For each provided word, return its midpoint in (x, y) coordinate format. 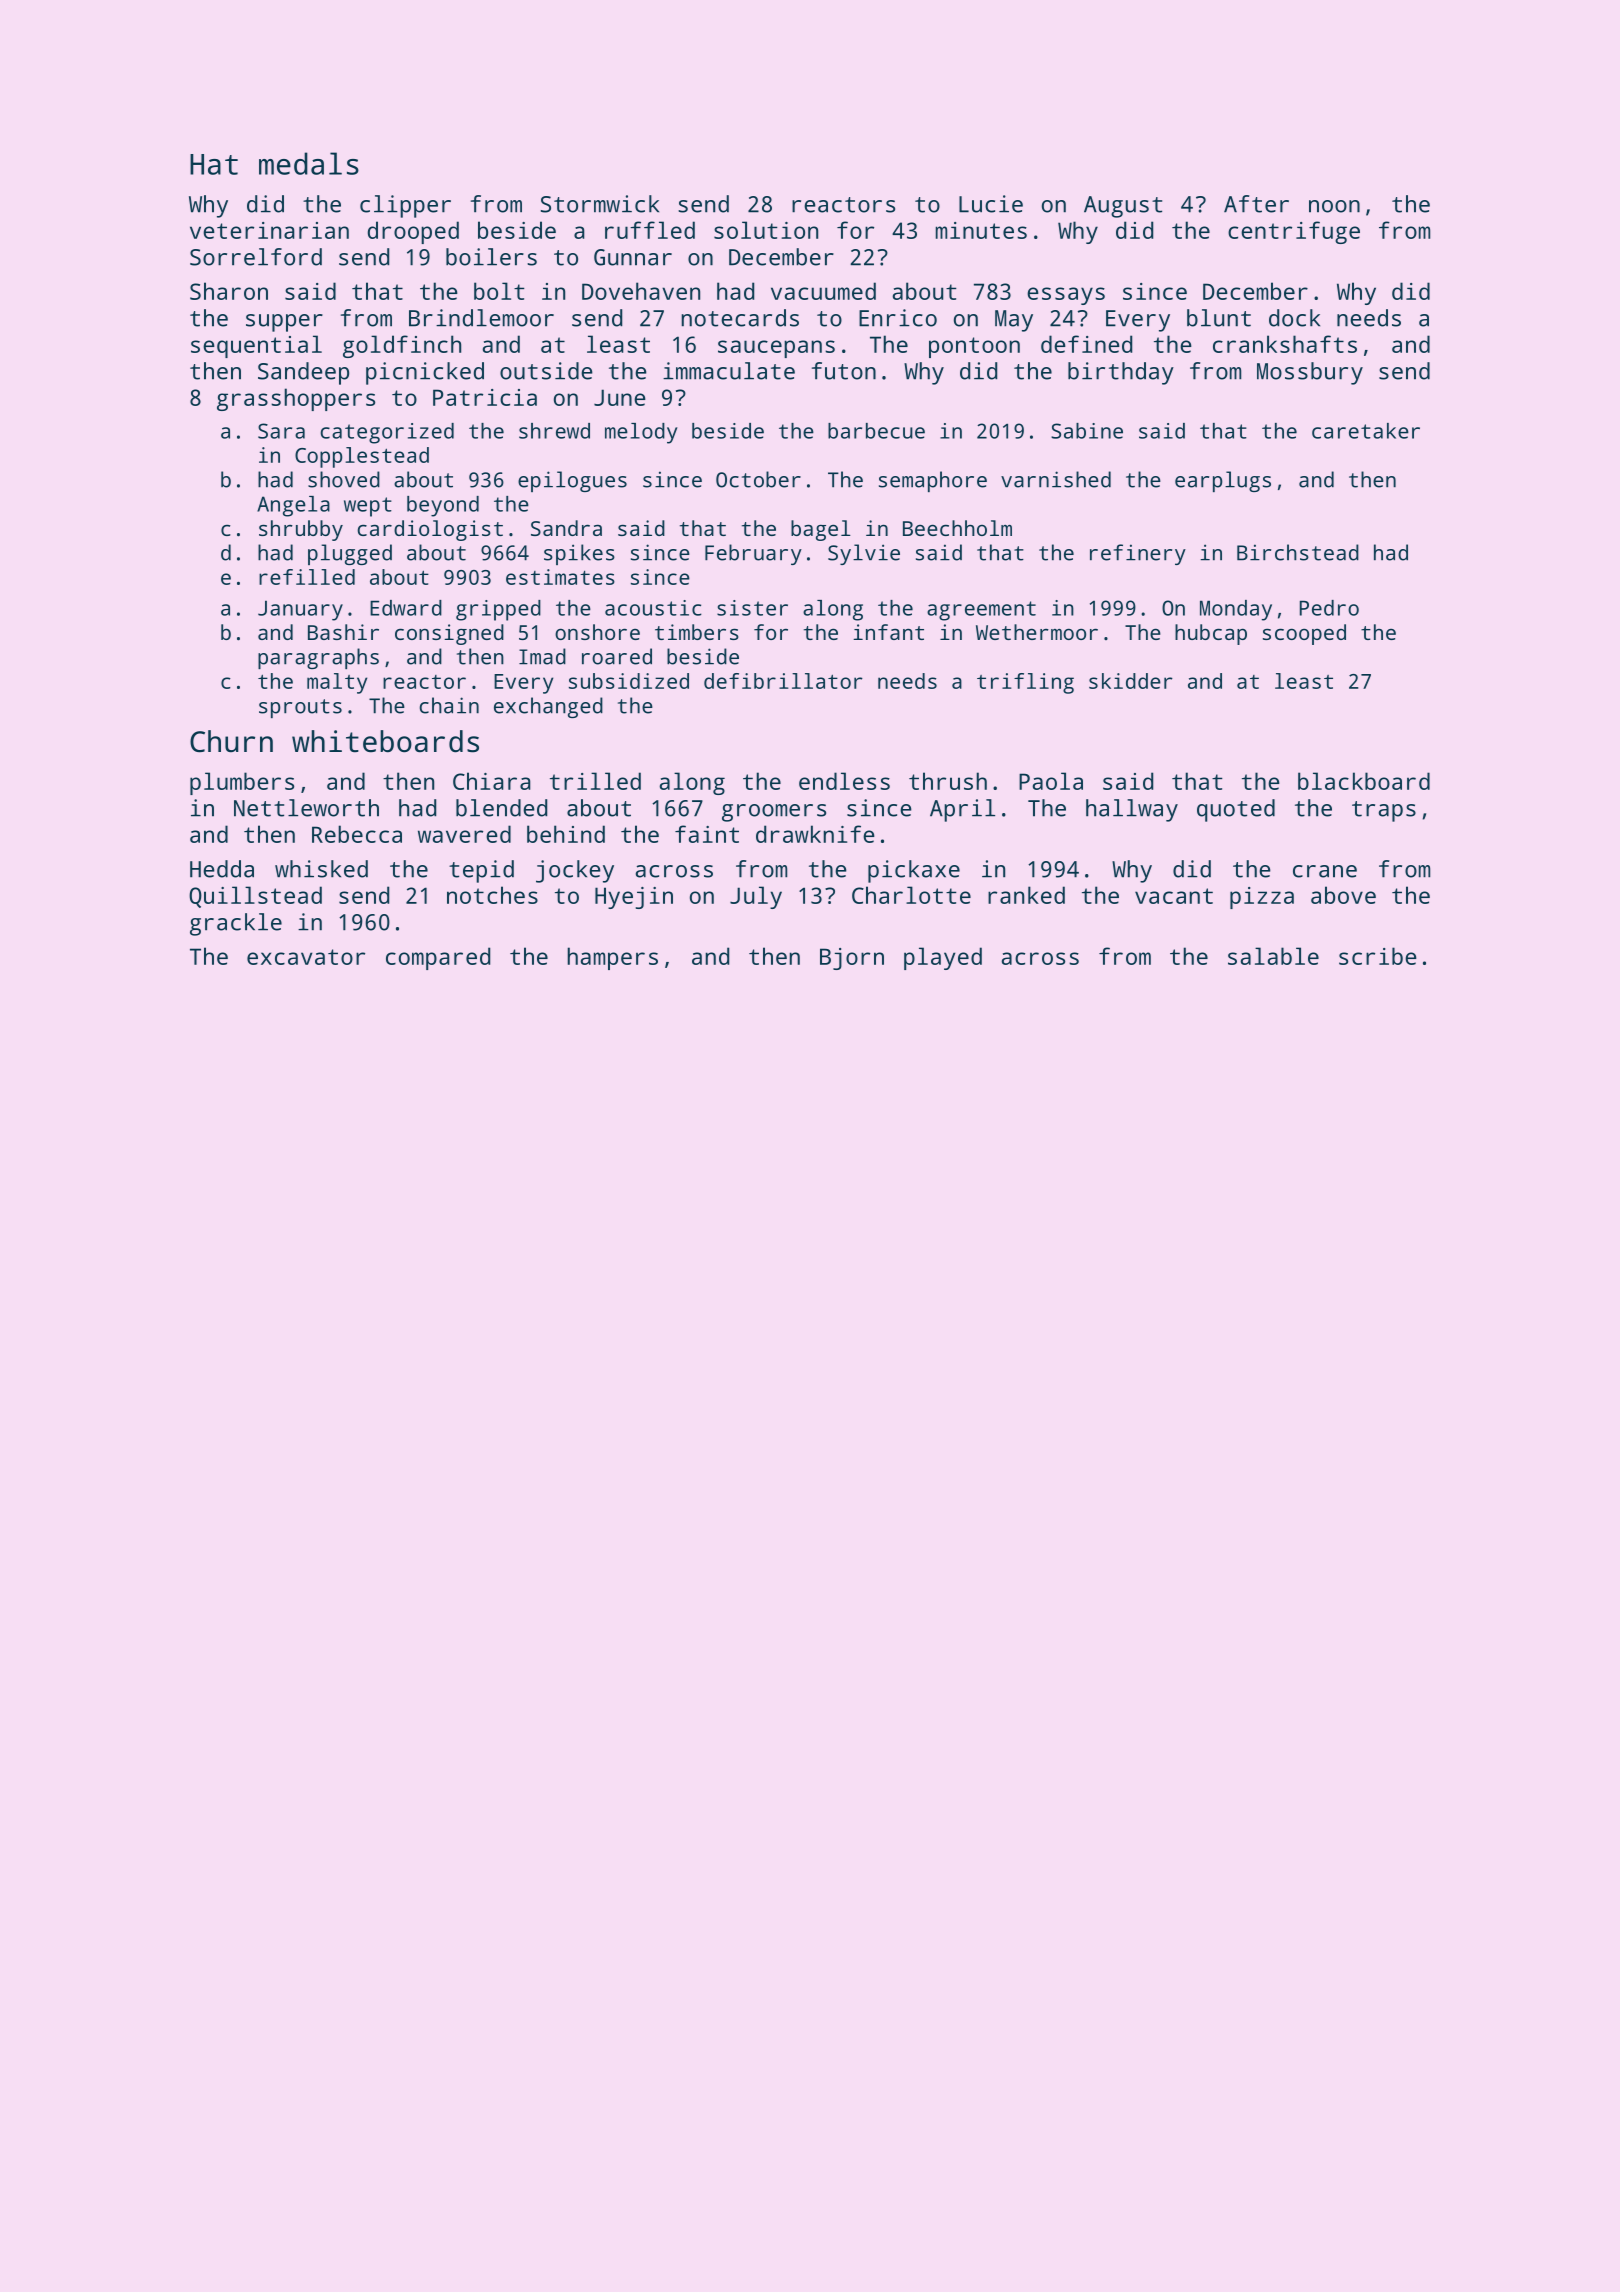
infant (888, 632)
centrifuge (1294, 232)
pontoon (974, 347)
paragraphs (318, 658)
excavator (306, 957)
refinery (1138, 554)
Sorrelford (256, 257)
